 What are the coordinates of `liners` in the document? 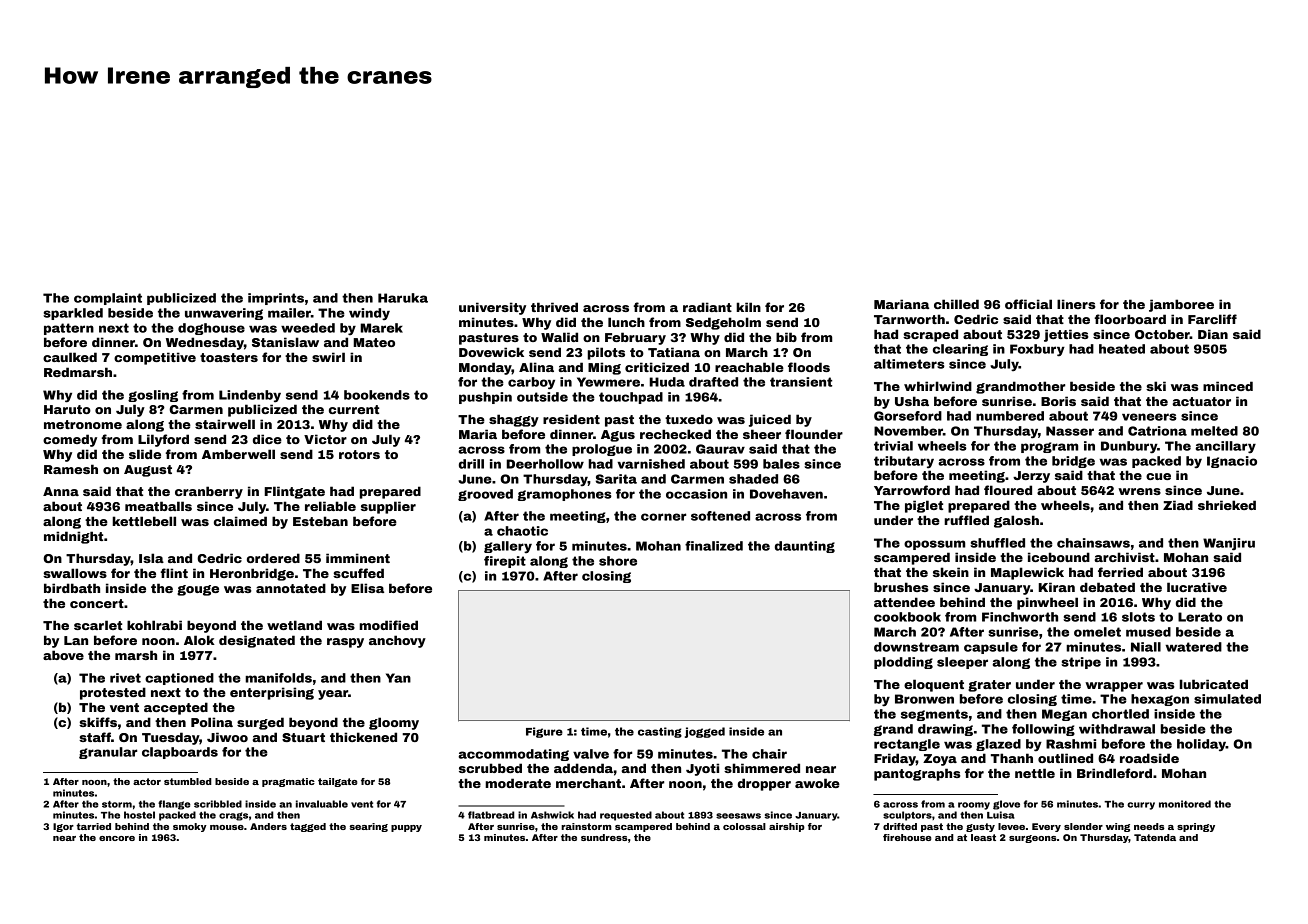 It's located at (1076, 304).
